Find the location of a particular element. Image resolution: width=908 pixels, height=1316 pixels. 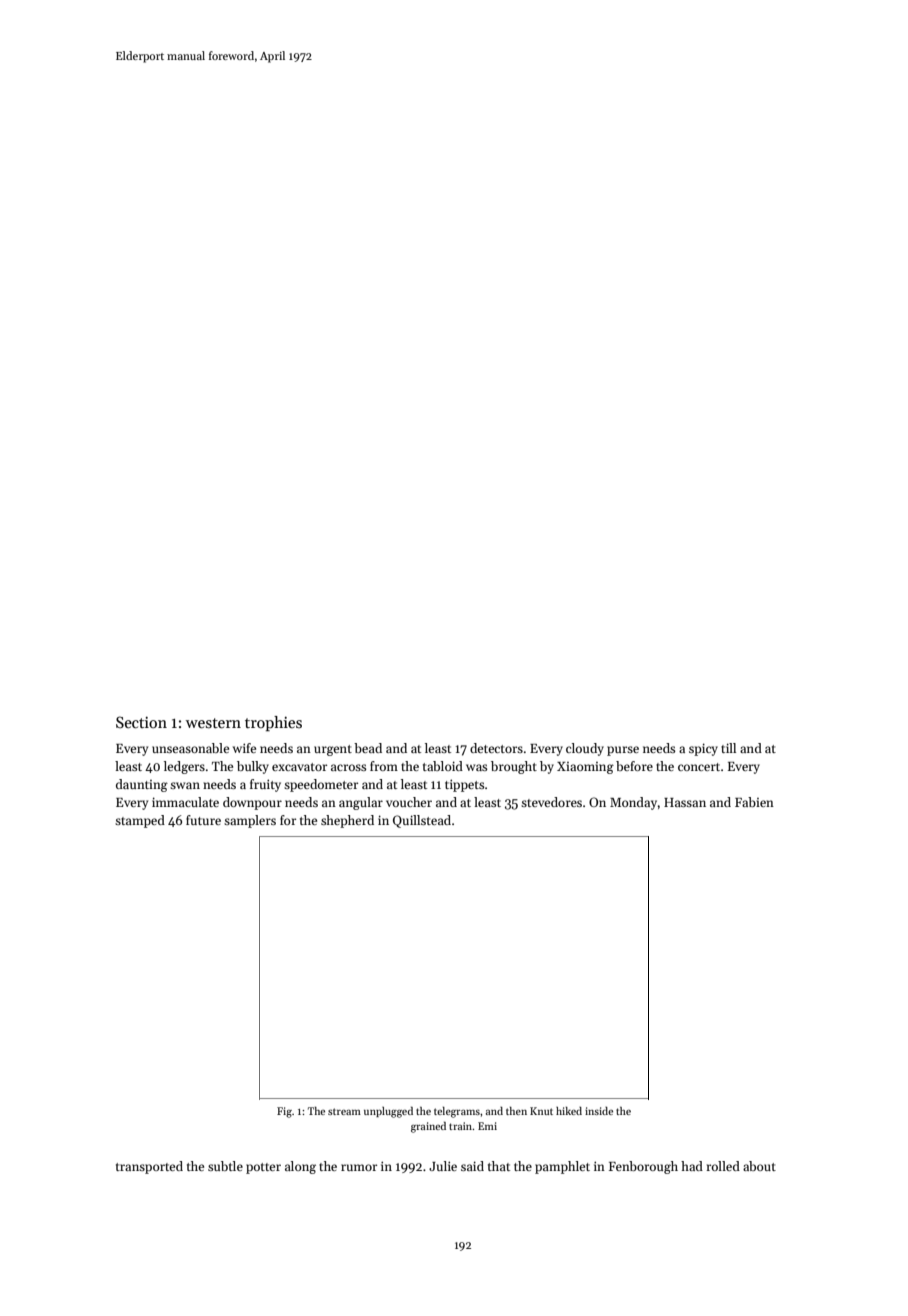

inside is located at coordinates (599, 1111).
